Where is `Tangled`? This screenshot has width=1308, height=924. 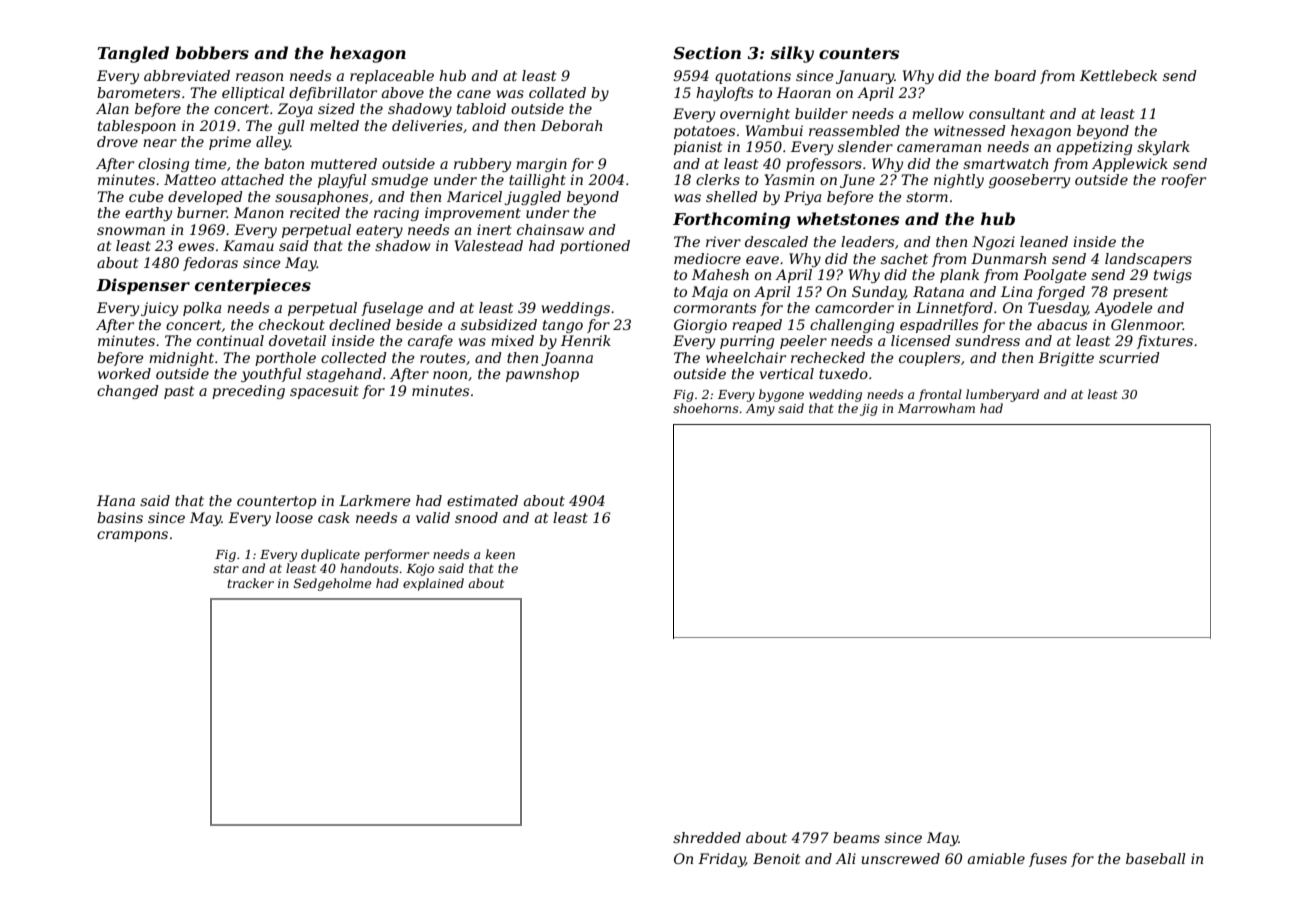 Tangled is located at coordinates (133, 54).
